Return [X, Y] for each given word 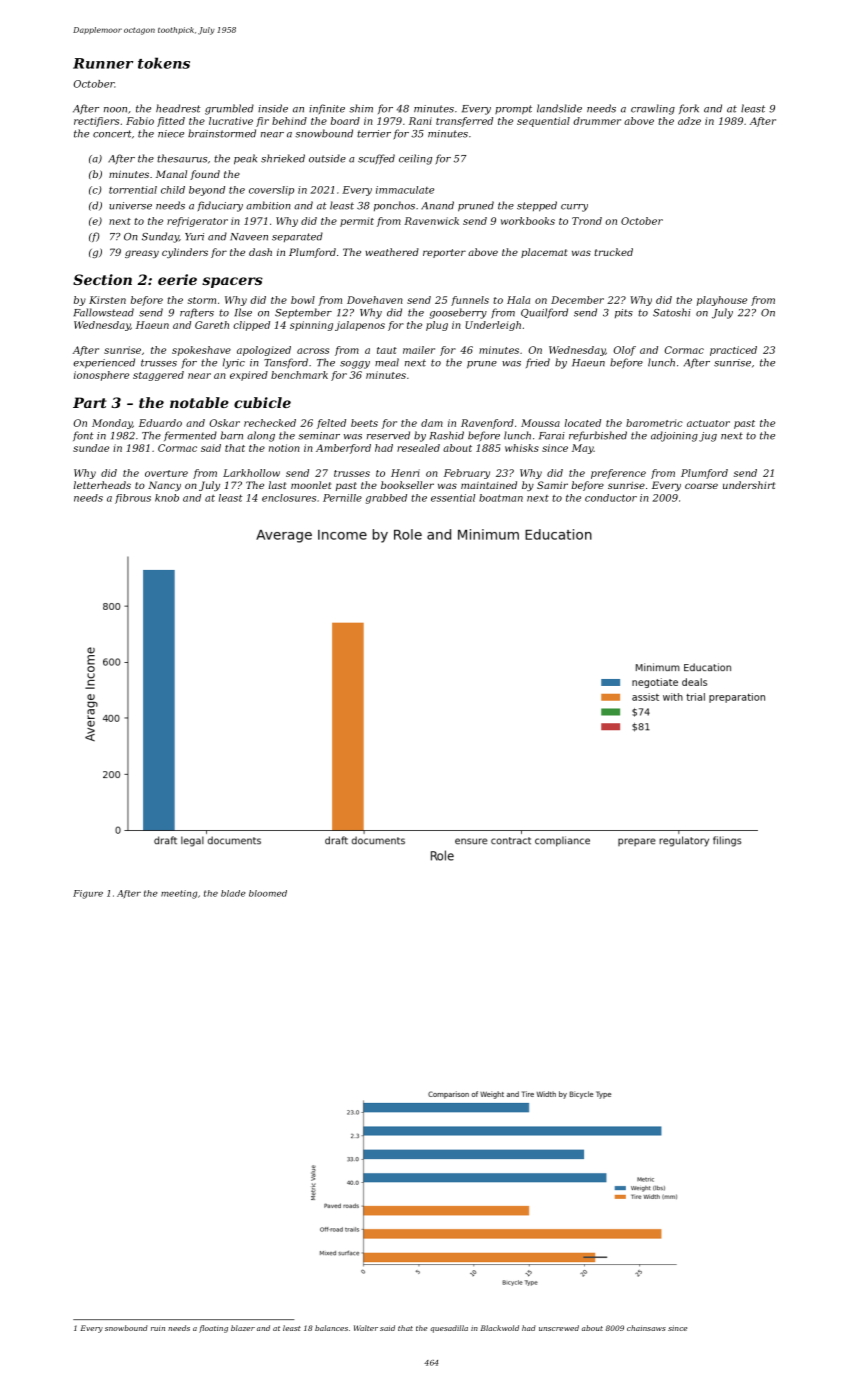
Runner [103, 63]
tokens [164, 63]
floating [213, 1329]
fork [689, 109]
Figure [88, 894]
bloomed [268, 893]
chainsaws [646, 1328]
